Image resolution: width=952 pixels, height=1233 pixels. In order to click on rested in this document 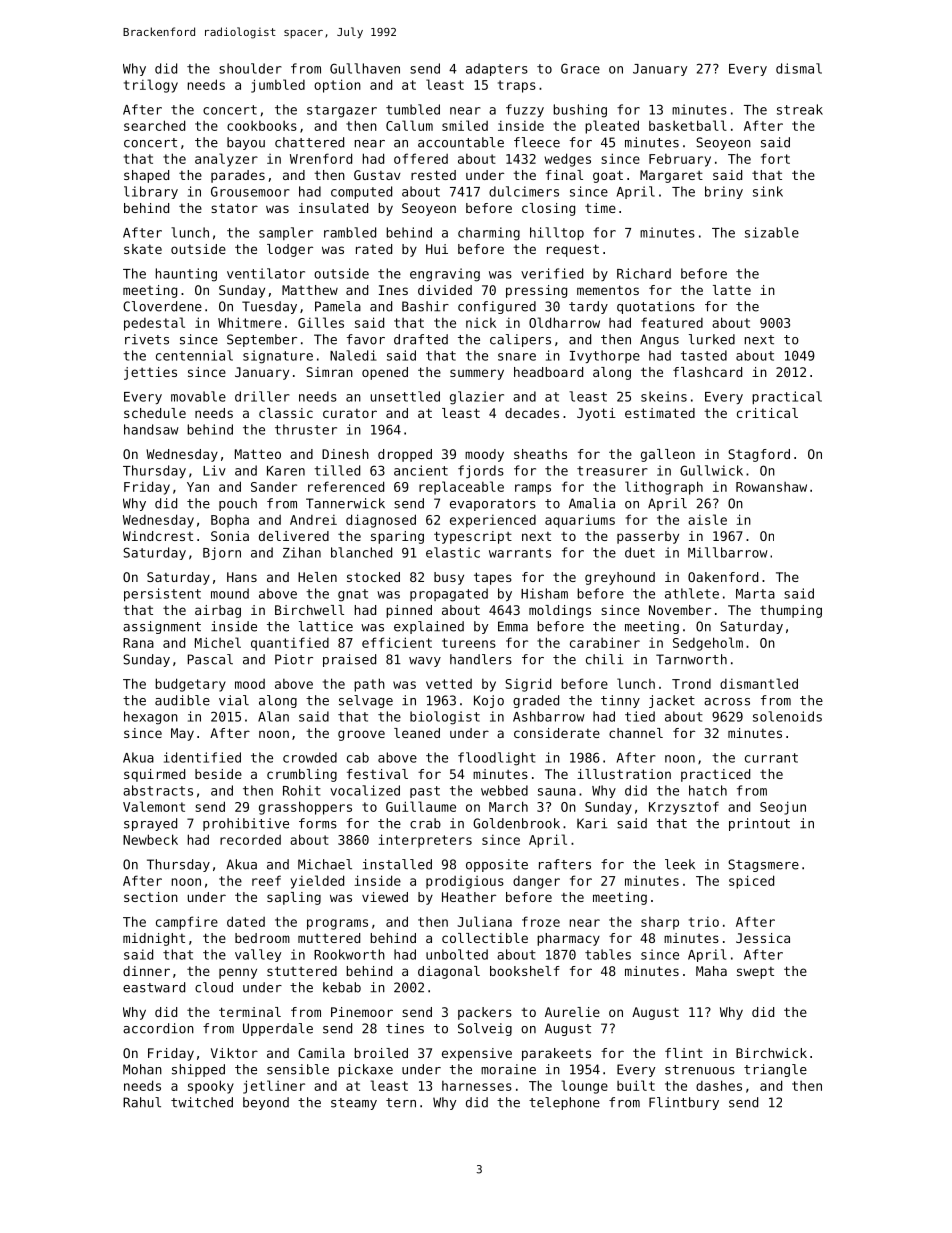, I will do `click(433, 175)`.
